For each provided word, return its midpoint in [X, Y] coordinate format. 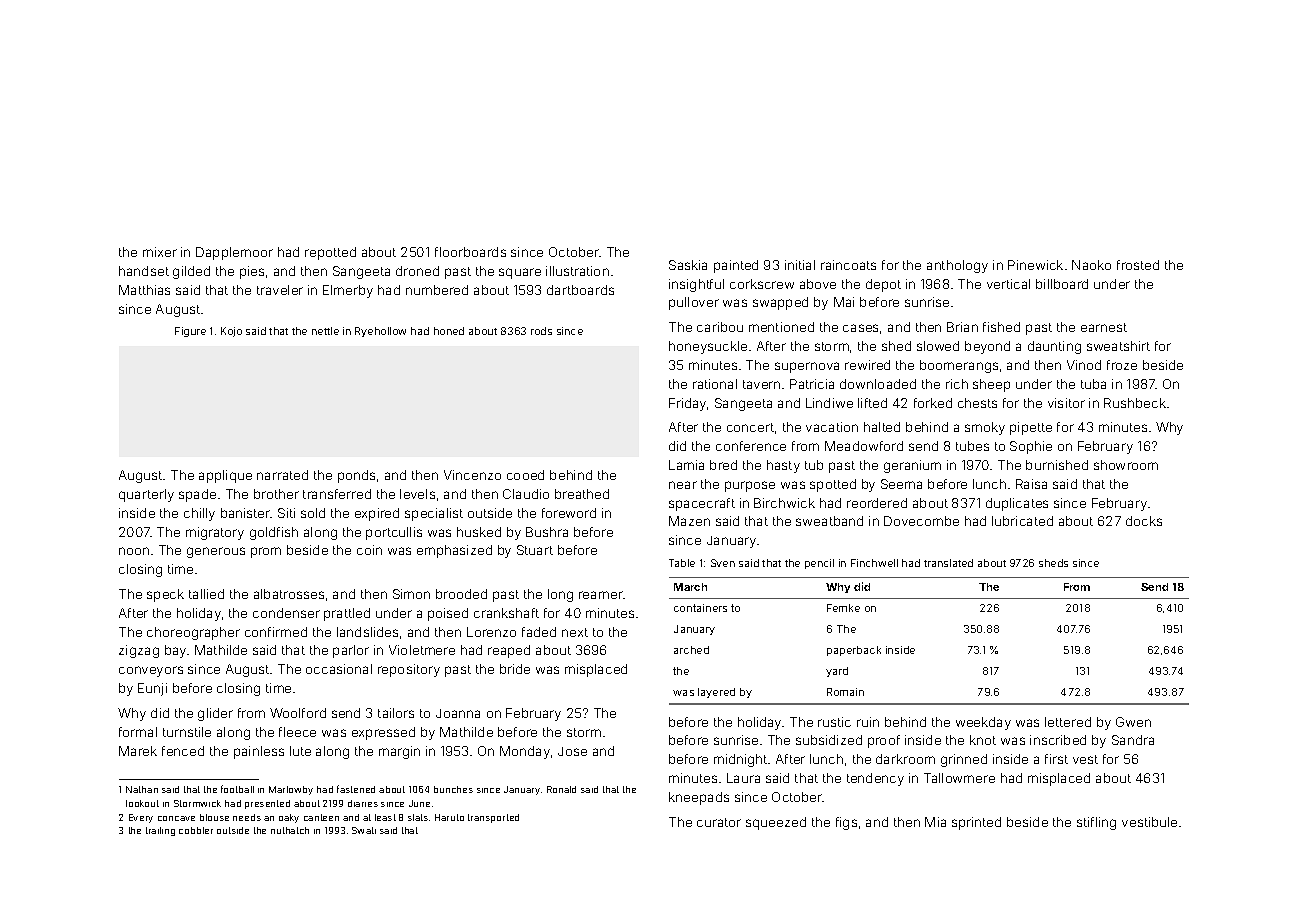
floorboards [470, 252]
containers [700, 608]
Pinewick [1035, 265]
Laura [743, 778]
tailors [396, 713]
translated [948, 563]
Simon [411, 594]
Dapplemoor [234, 253]
